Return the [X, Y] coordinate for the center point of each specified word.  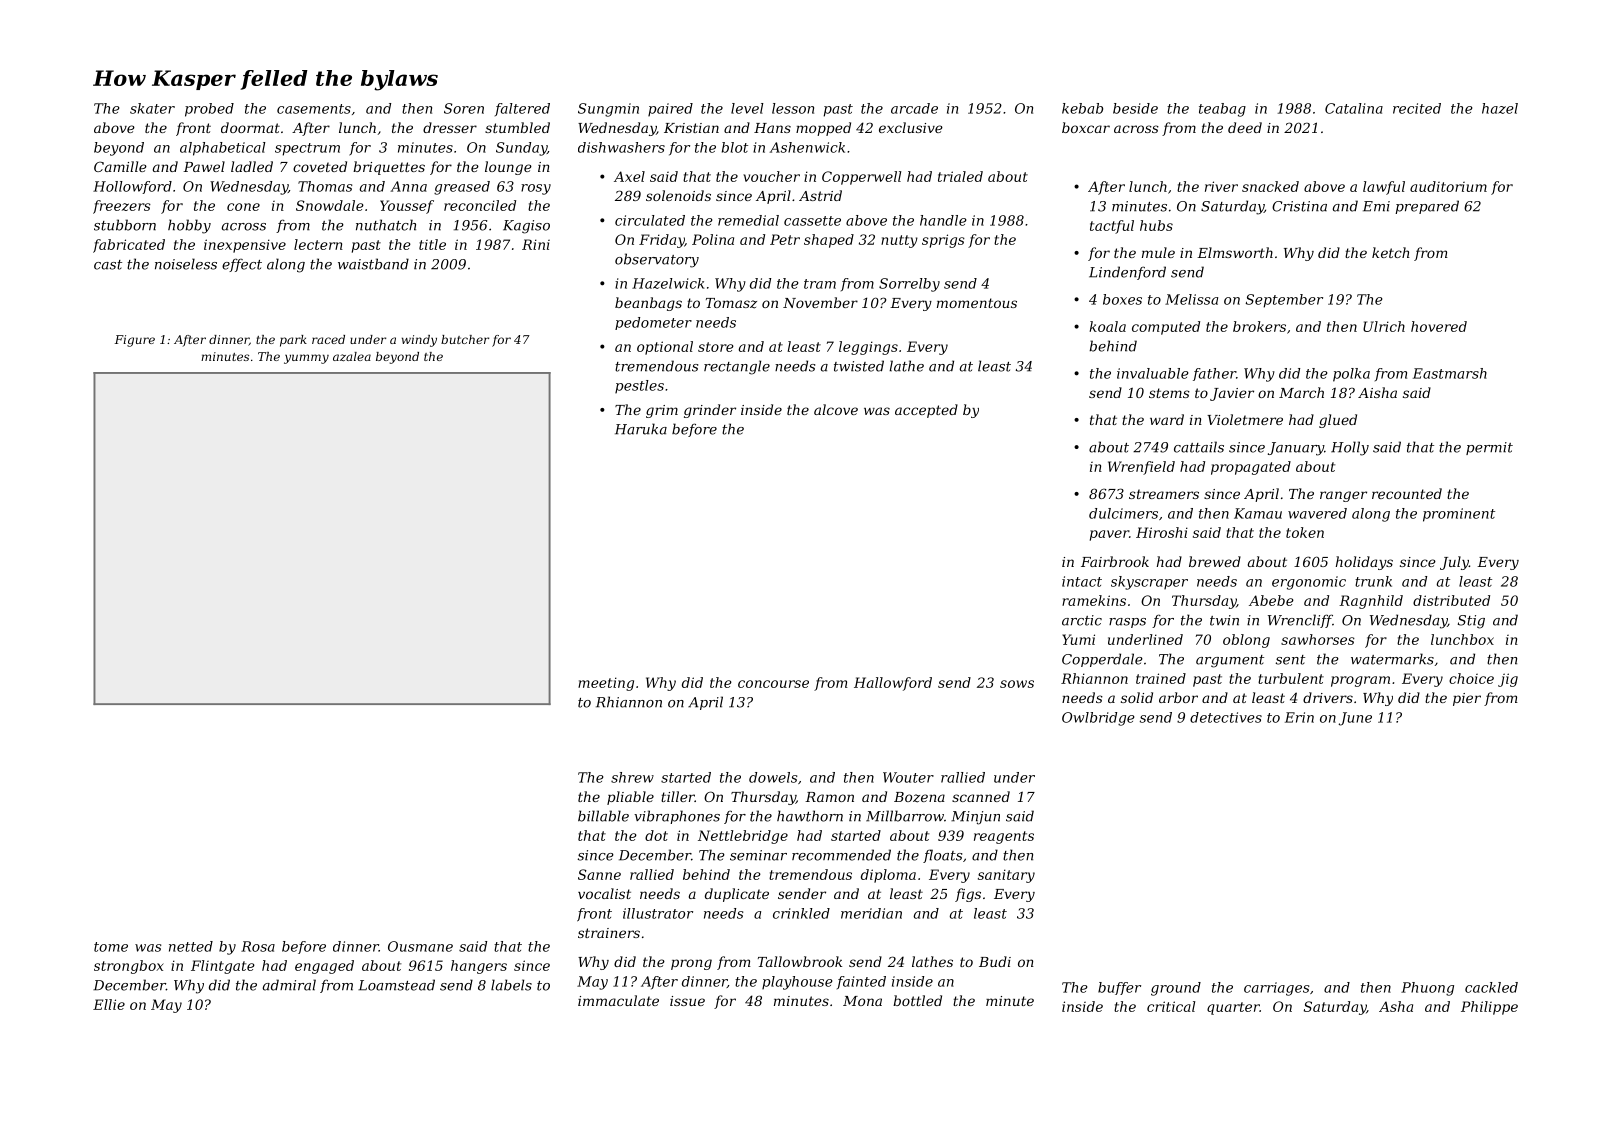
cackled [1491, 987]
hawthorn [810, 816]
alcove [836, 409]
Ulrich [1384, 326]
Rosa [258, 946]
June [1355, 719]
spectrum [307, 149]
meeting [606, 684]
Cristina [1299, 206]
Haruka [641, 429]
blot [735, 147]
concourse [773, 684]
